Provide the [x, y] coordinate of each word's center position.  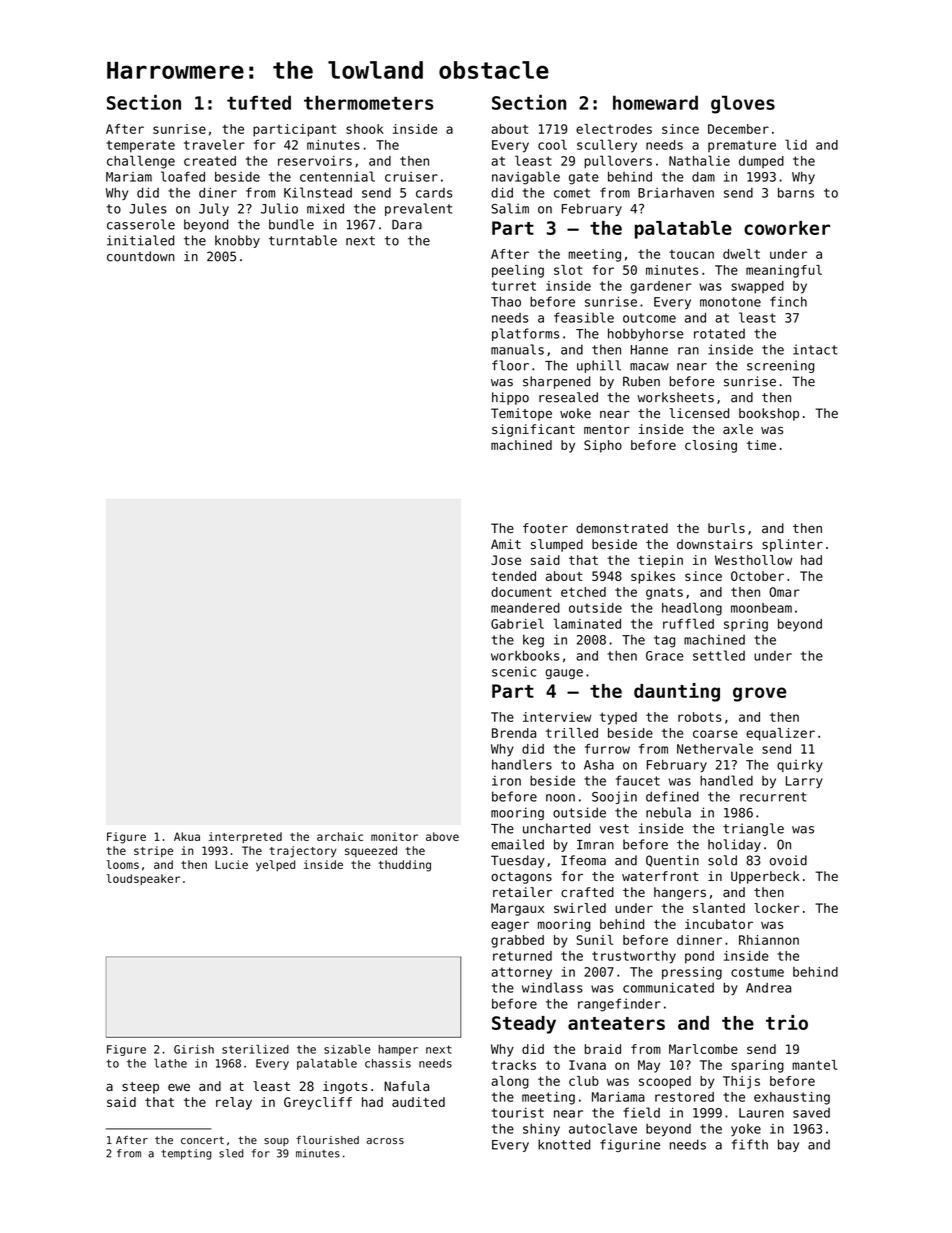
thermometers [369, 102]
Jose [506, 560]
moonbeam [761, 608]
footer [545, 528]
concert [202, 1140]
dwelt [741, 254]
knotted [564, 1144]
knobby [237, 241]
